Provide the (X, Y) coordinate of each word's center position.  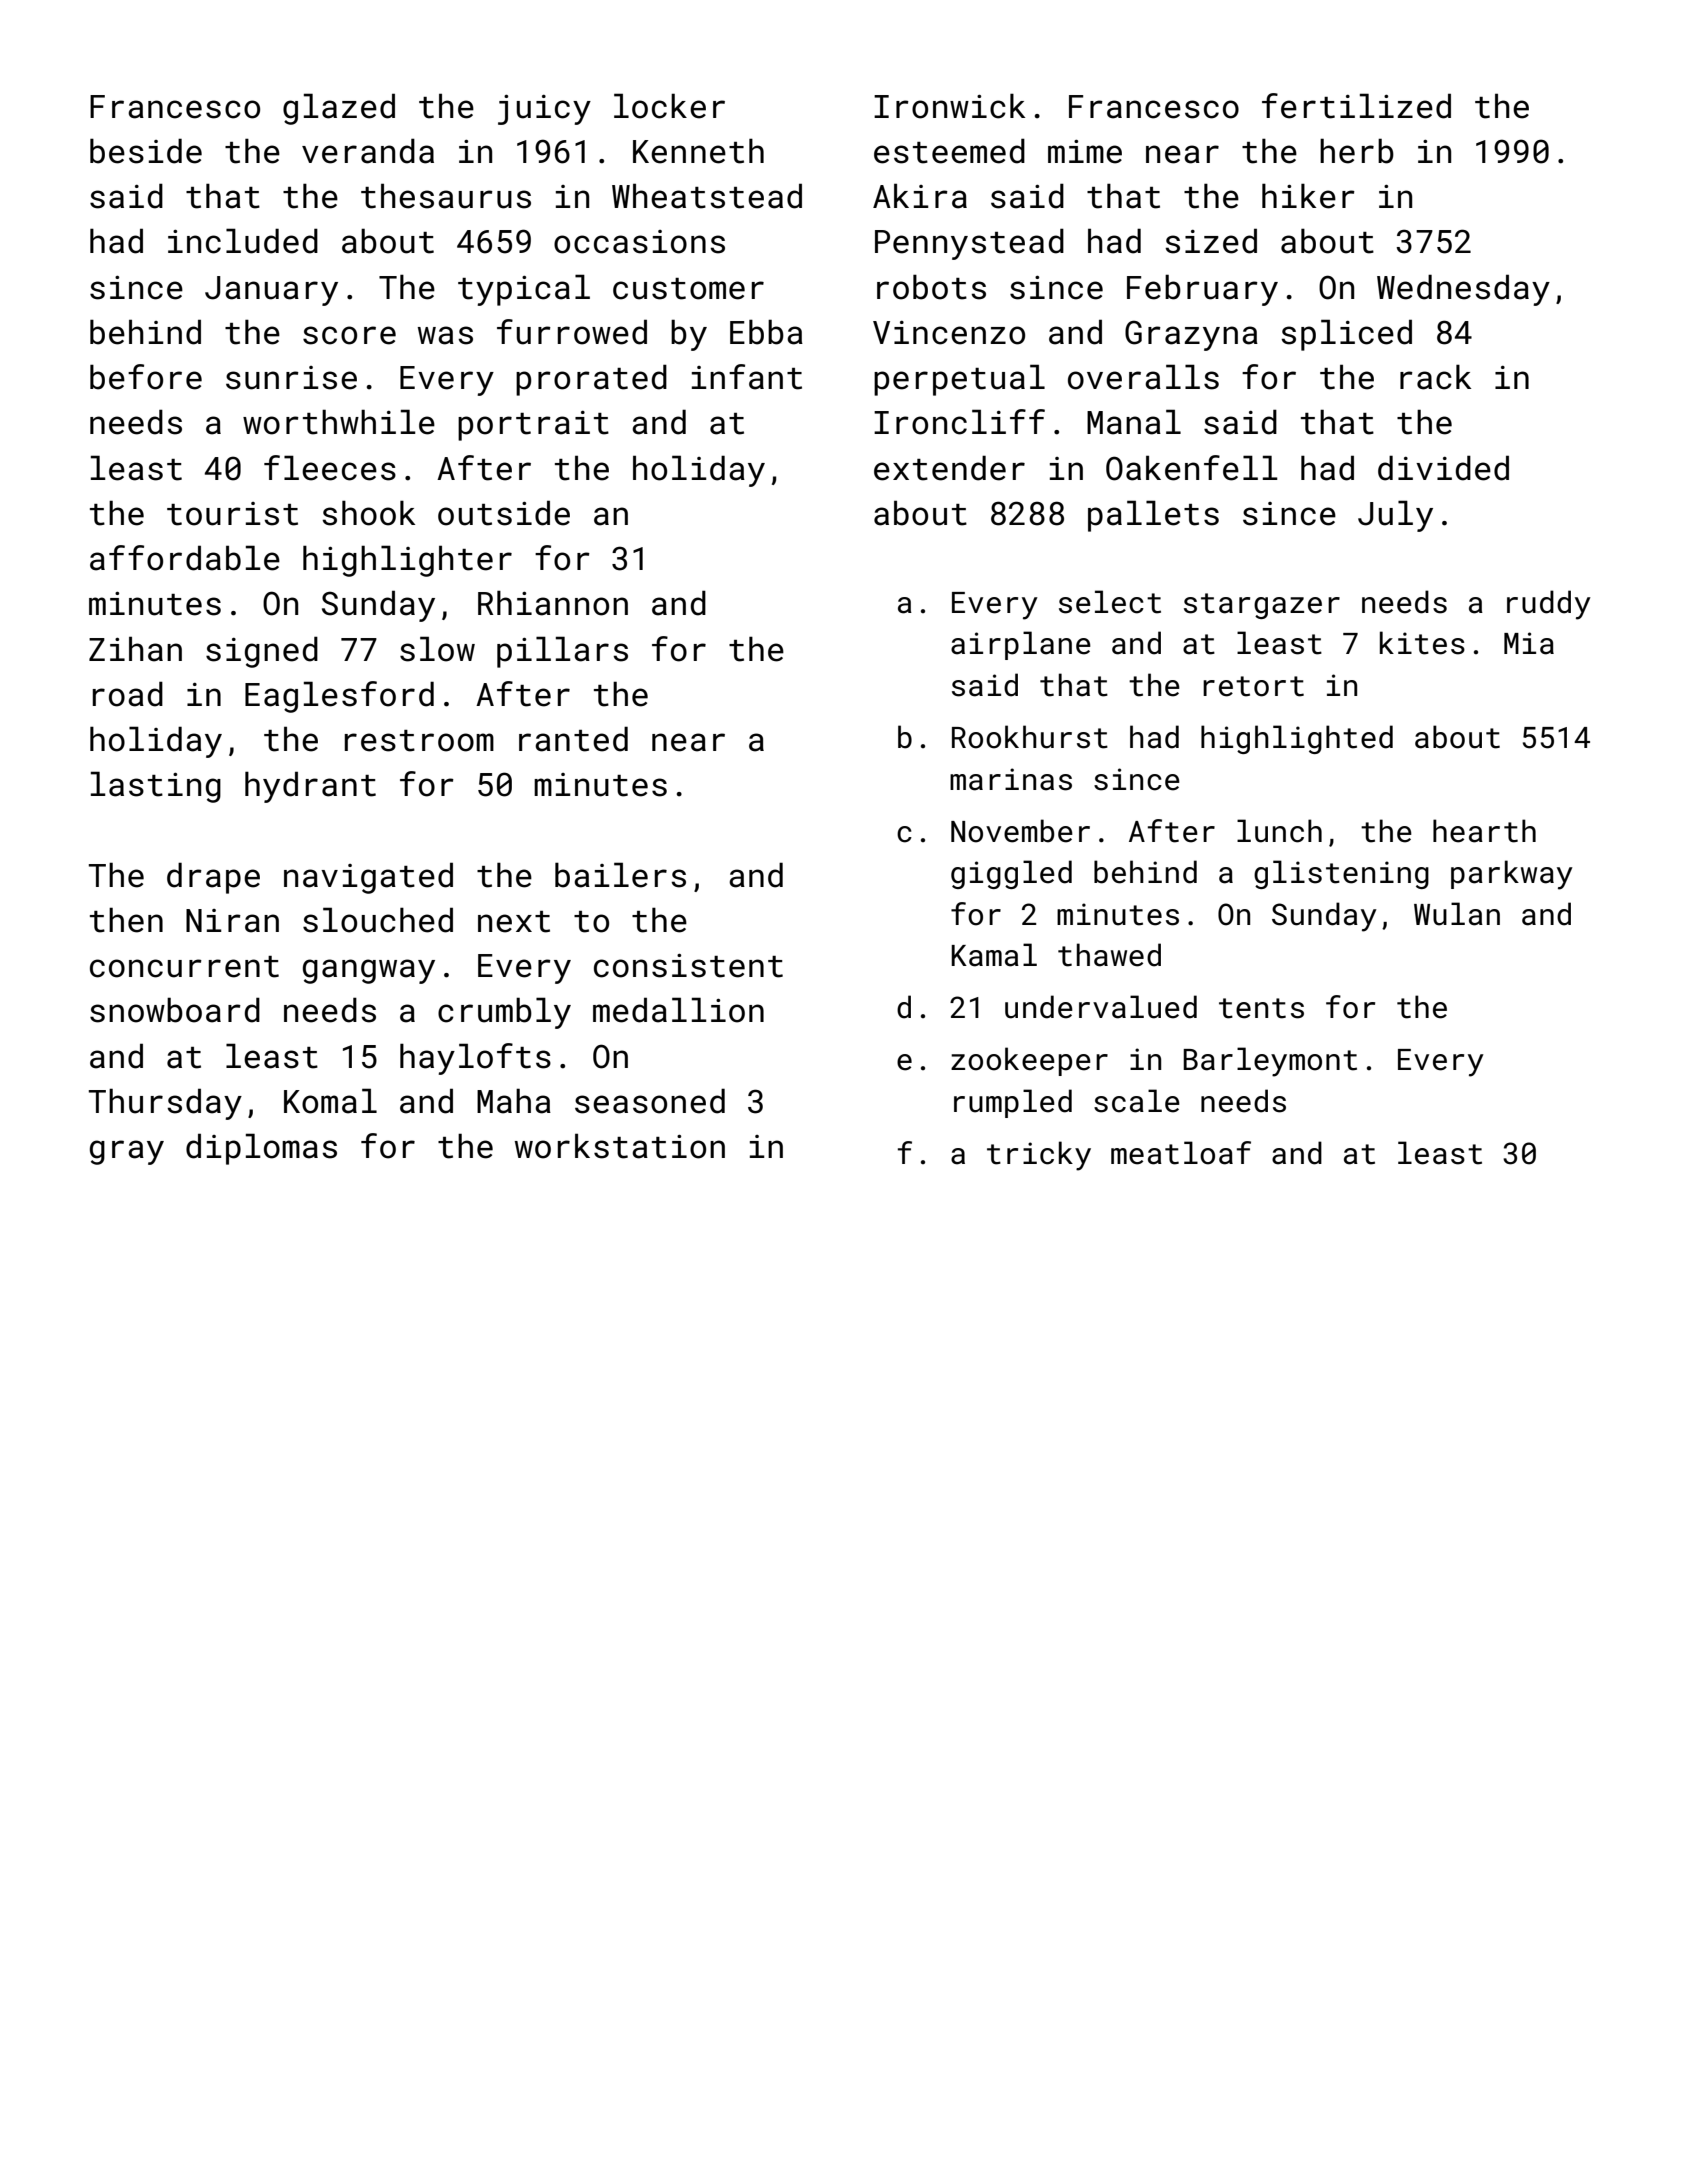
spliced (1346, 335)
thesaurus (446, 196)
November (1020, 831)
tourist (232, 514)
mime (1085, 152)
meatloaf (1181, 1153)
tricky (1039, 1156)
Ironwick (949, 106)
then (126, 920)
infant (747, 377)
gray (127, 1152)
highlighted (1297, 739)
